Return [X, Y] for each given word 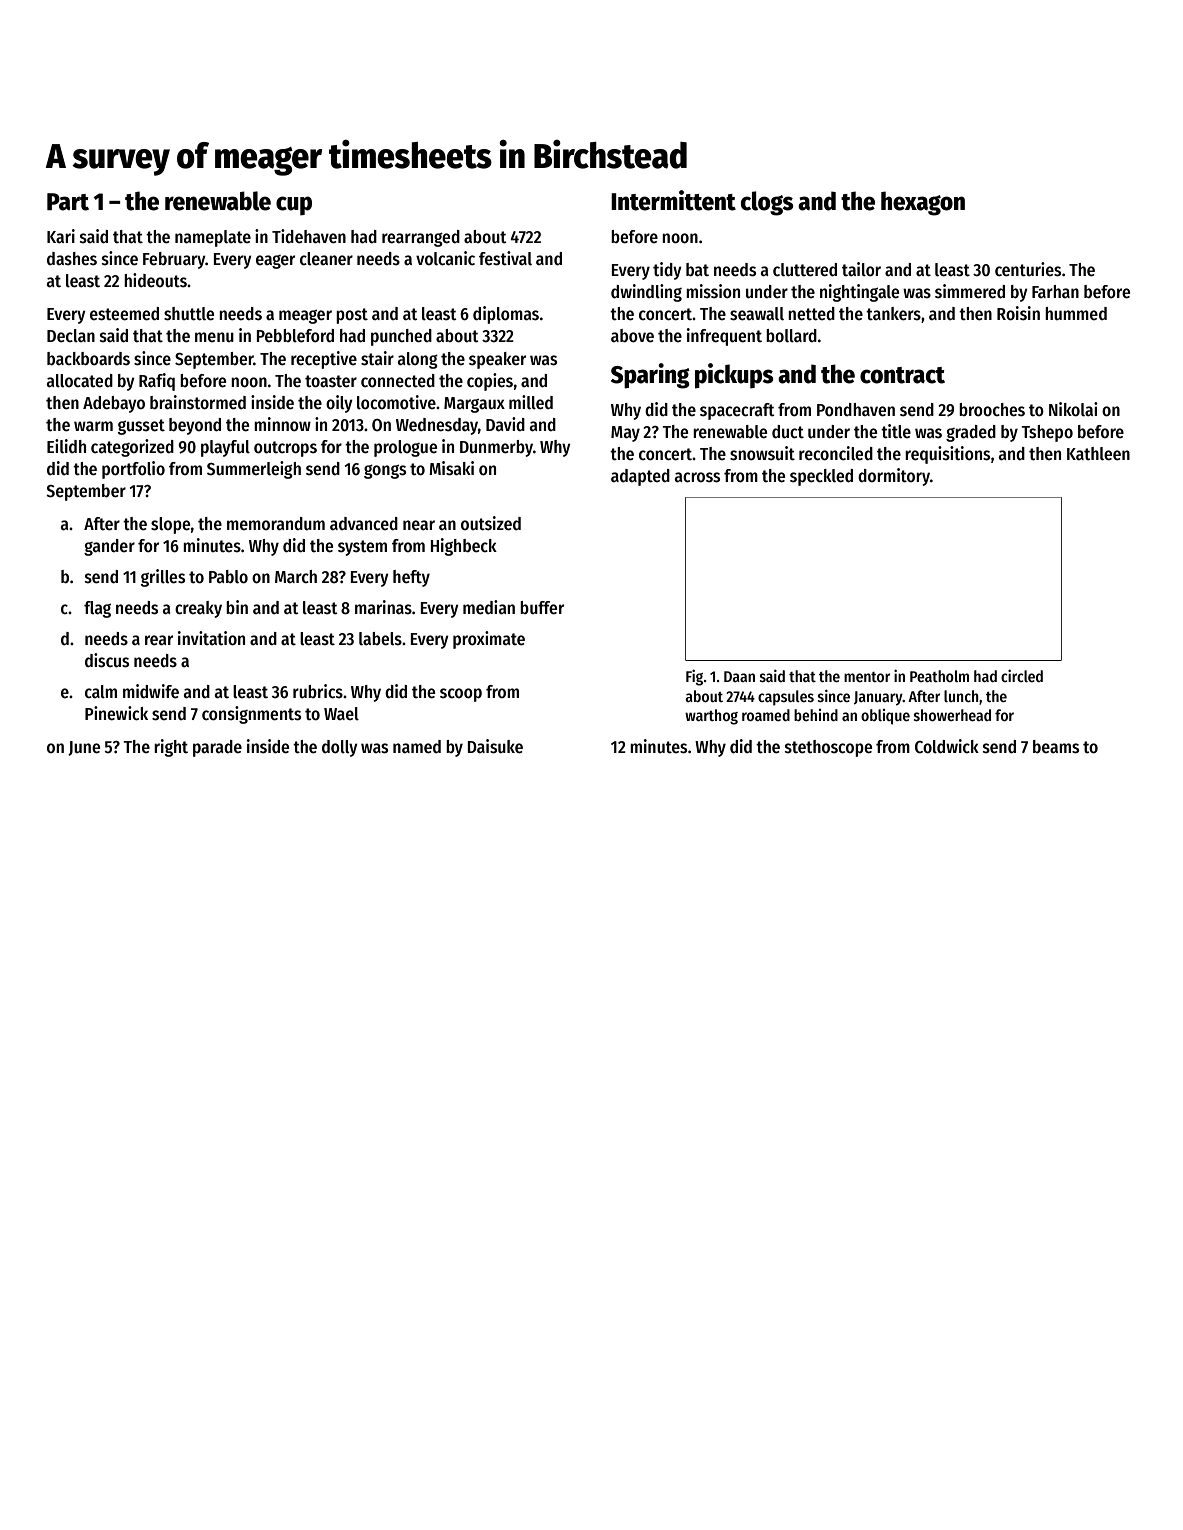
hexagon [923, 203]
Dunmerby [496, 448]
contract [902, 375]
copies [490, 382]
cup [294, 206]
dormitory [894, 477]
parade [217, 748]
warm [93, 426]
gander [109, 547]
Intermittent [673, 200]
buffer [542, 608]
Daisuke [495, 746]
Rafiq [157, 382]
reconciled [836, 453]
